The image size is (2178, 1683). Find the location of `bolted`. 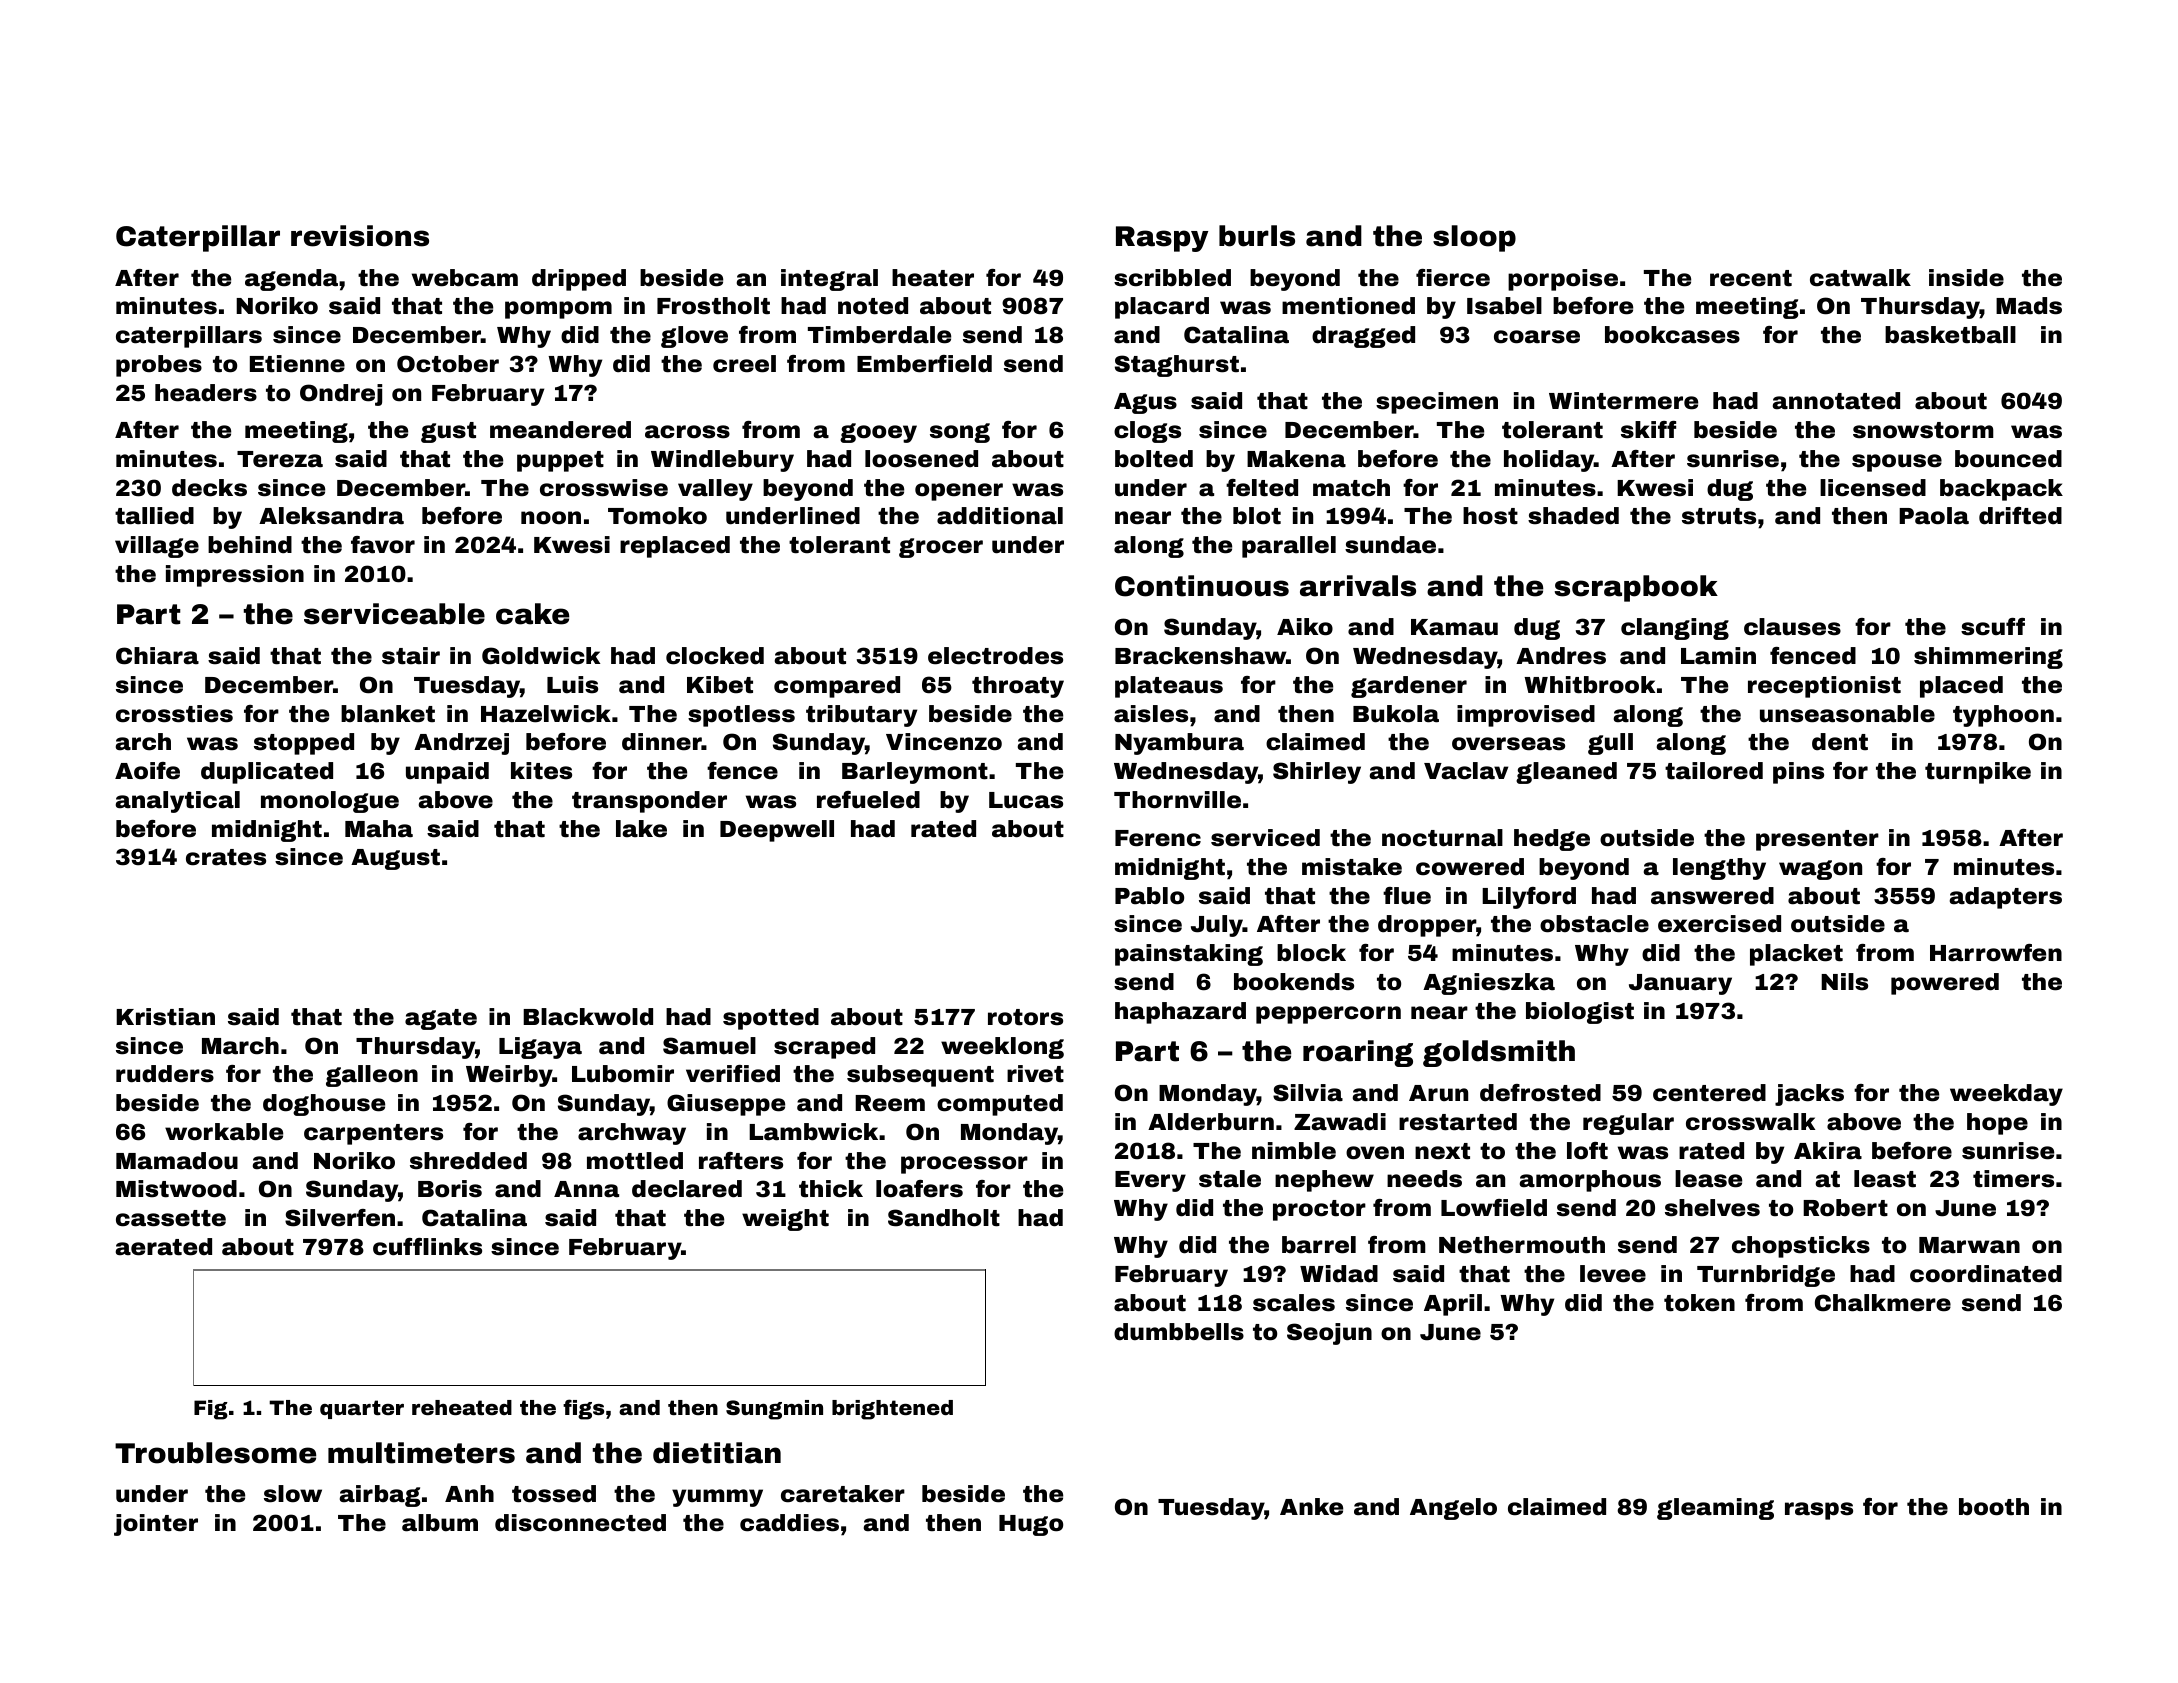

bolted is located at coordinates (1154, 459).
